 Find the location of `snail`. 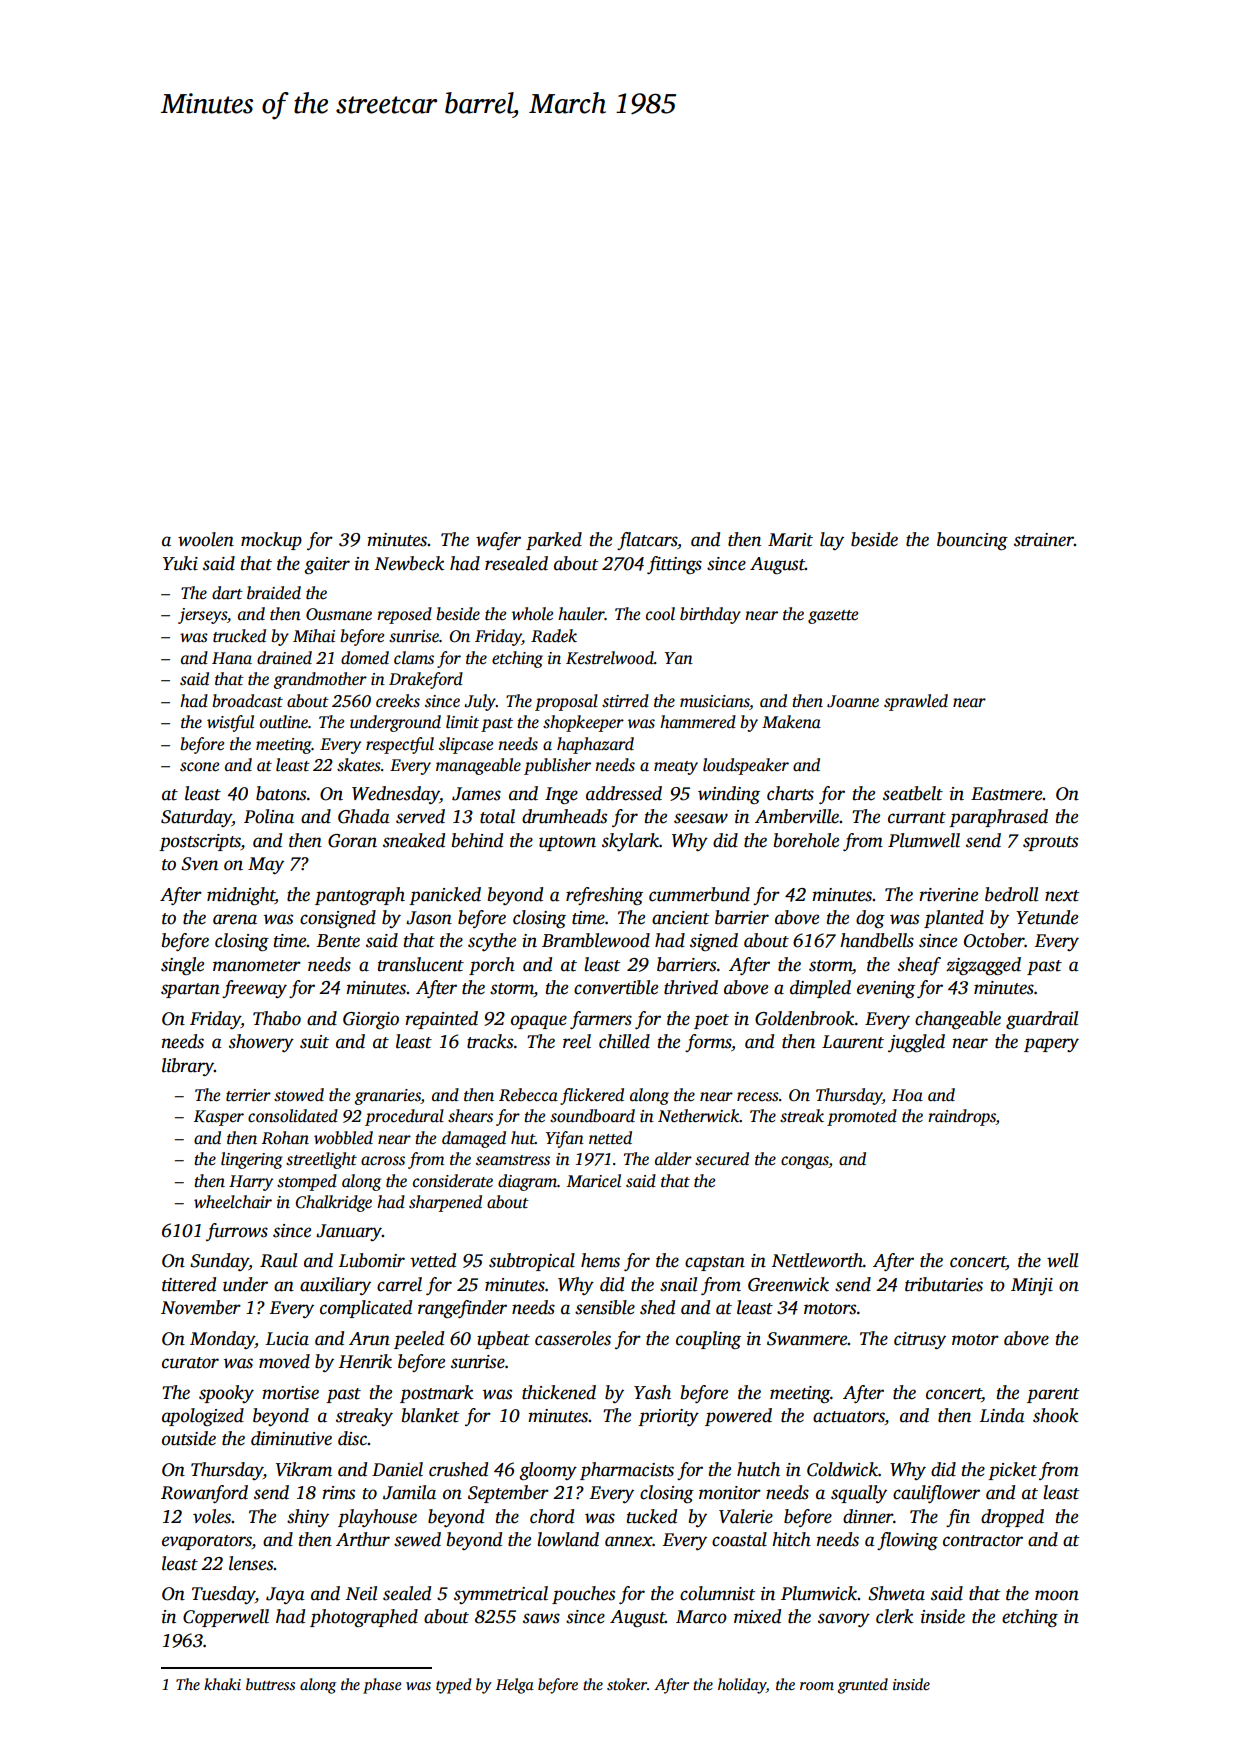

snail is located at coordinates (678, 1284).
